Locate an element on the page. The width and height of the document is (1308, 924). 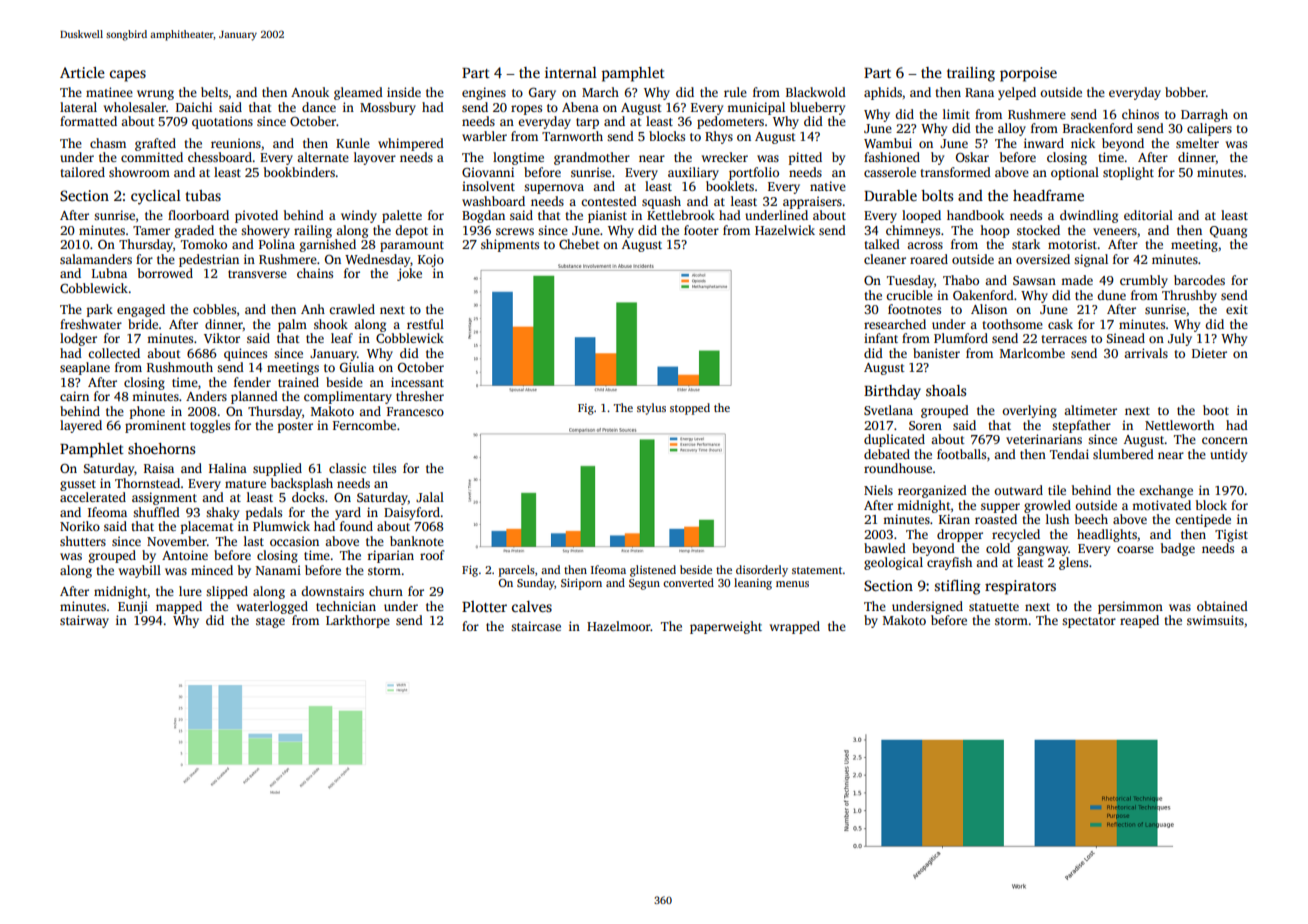
Nettleworth is located at coordinates (1179, 425).
